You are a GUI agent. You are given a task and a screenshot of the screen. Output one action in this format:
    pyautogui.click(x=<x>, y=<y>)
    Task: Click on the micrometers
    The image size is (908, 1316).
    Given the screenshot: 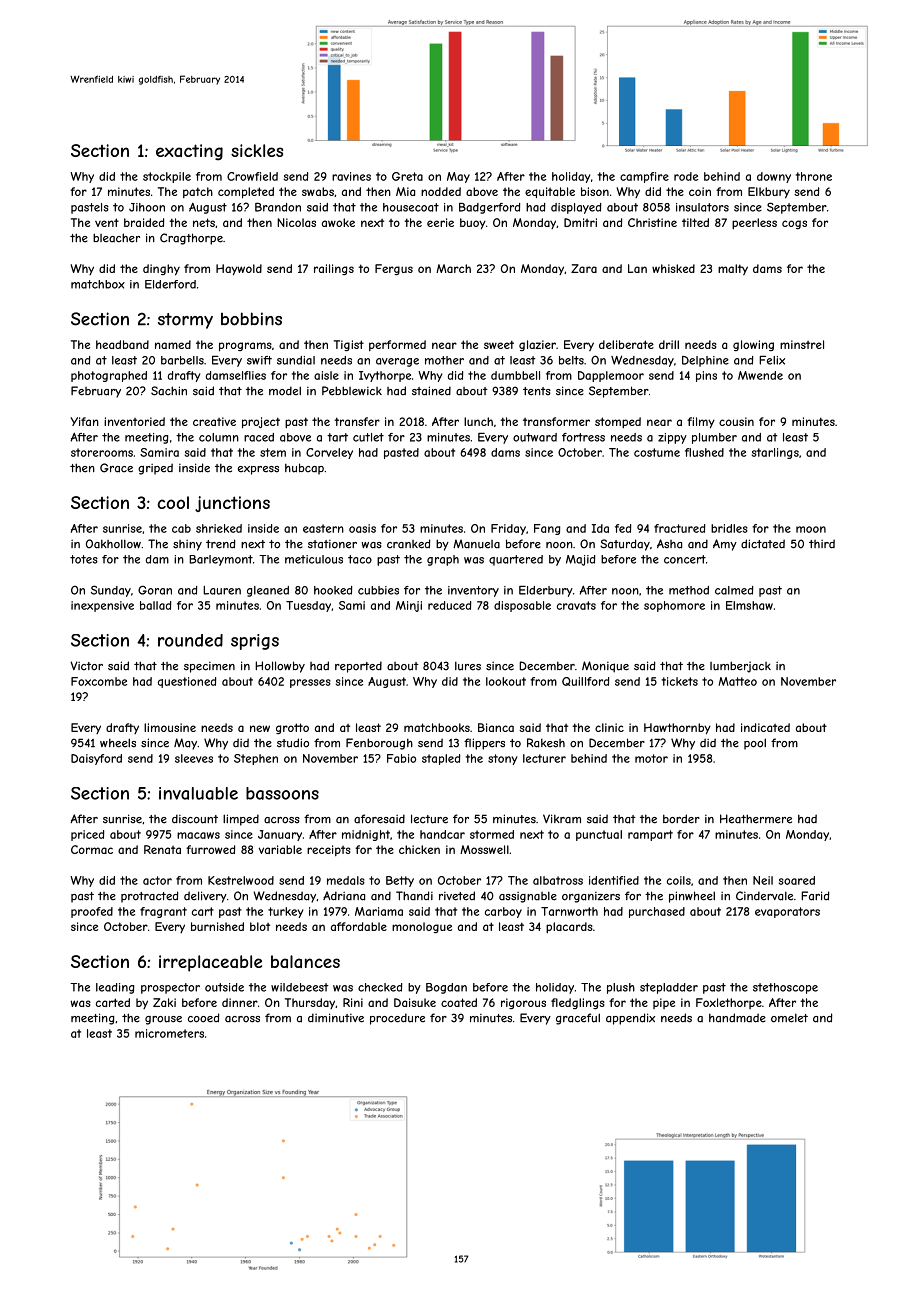 What is the action you would take?
    pyautogui.click(x=169, y=1033)
